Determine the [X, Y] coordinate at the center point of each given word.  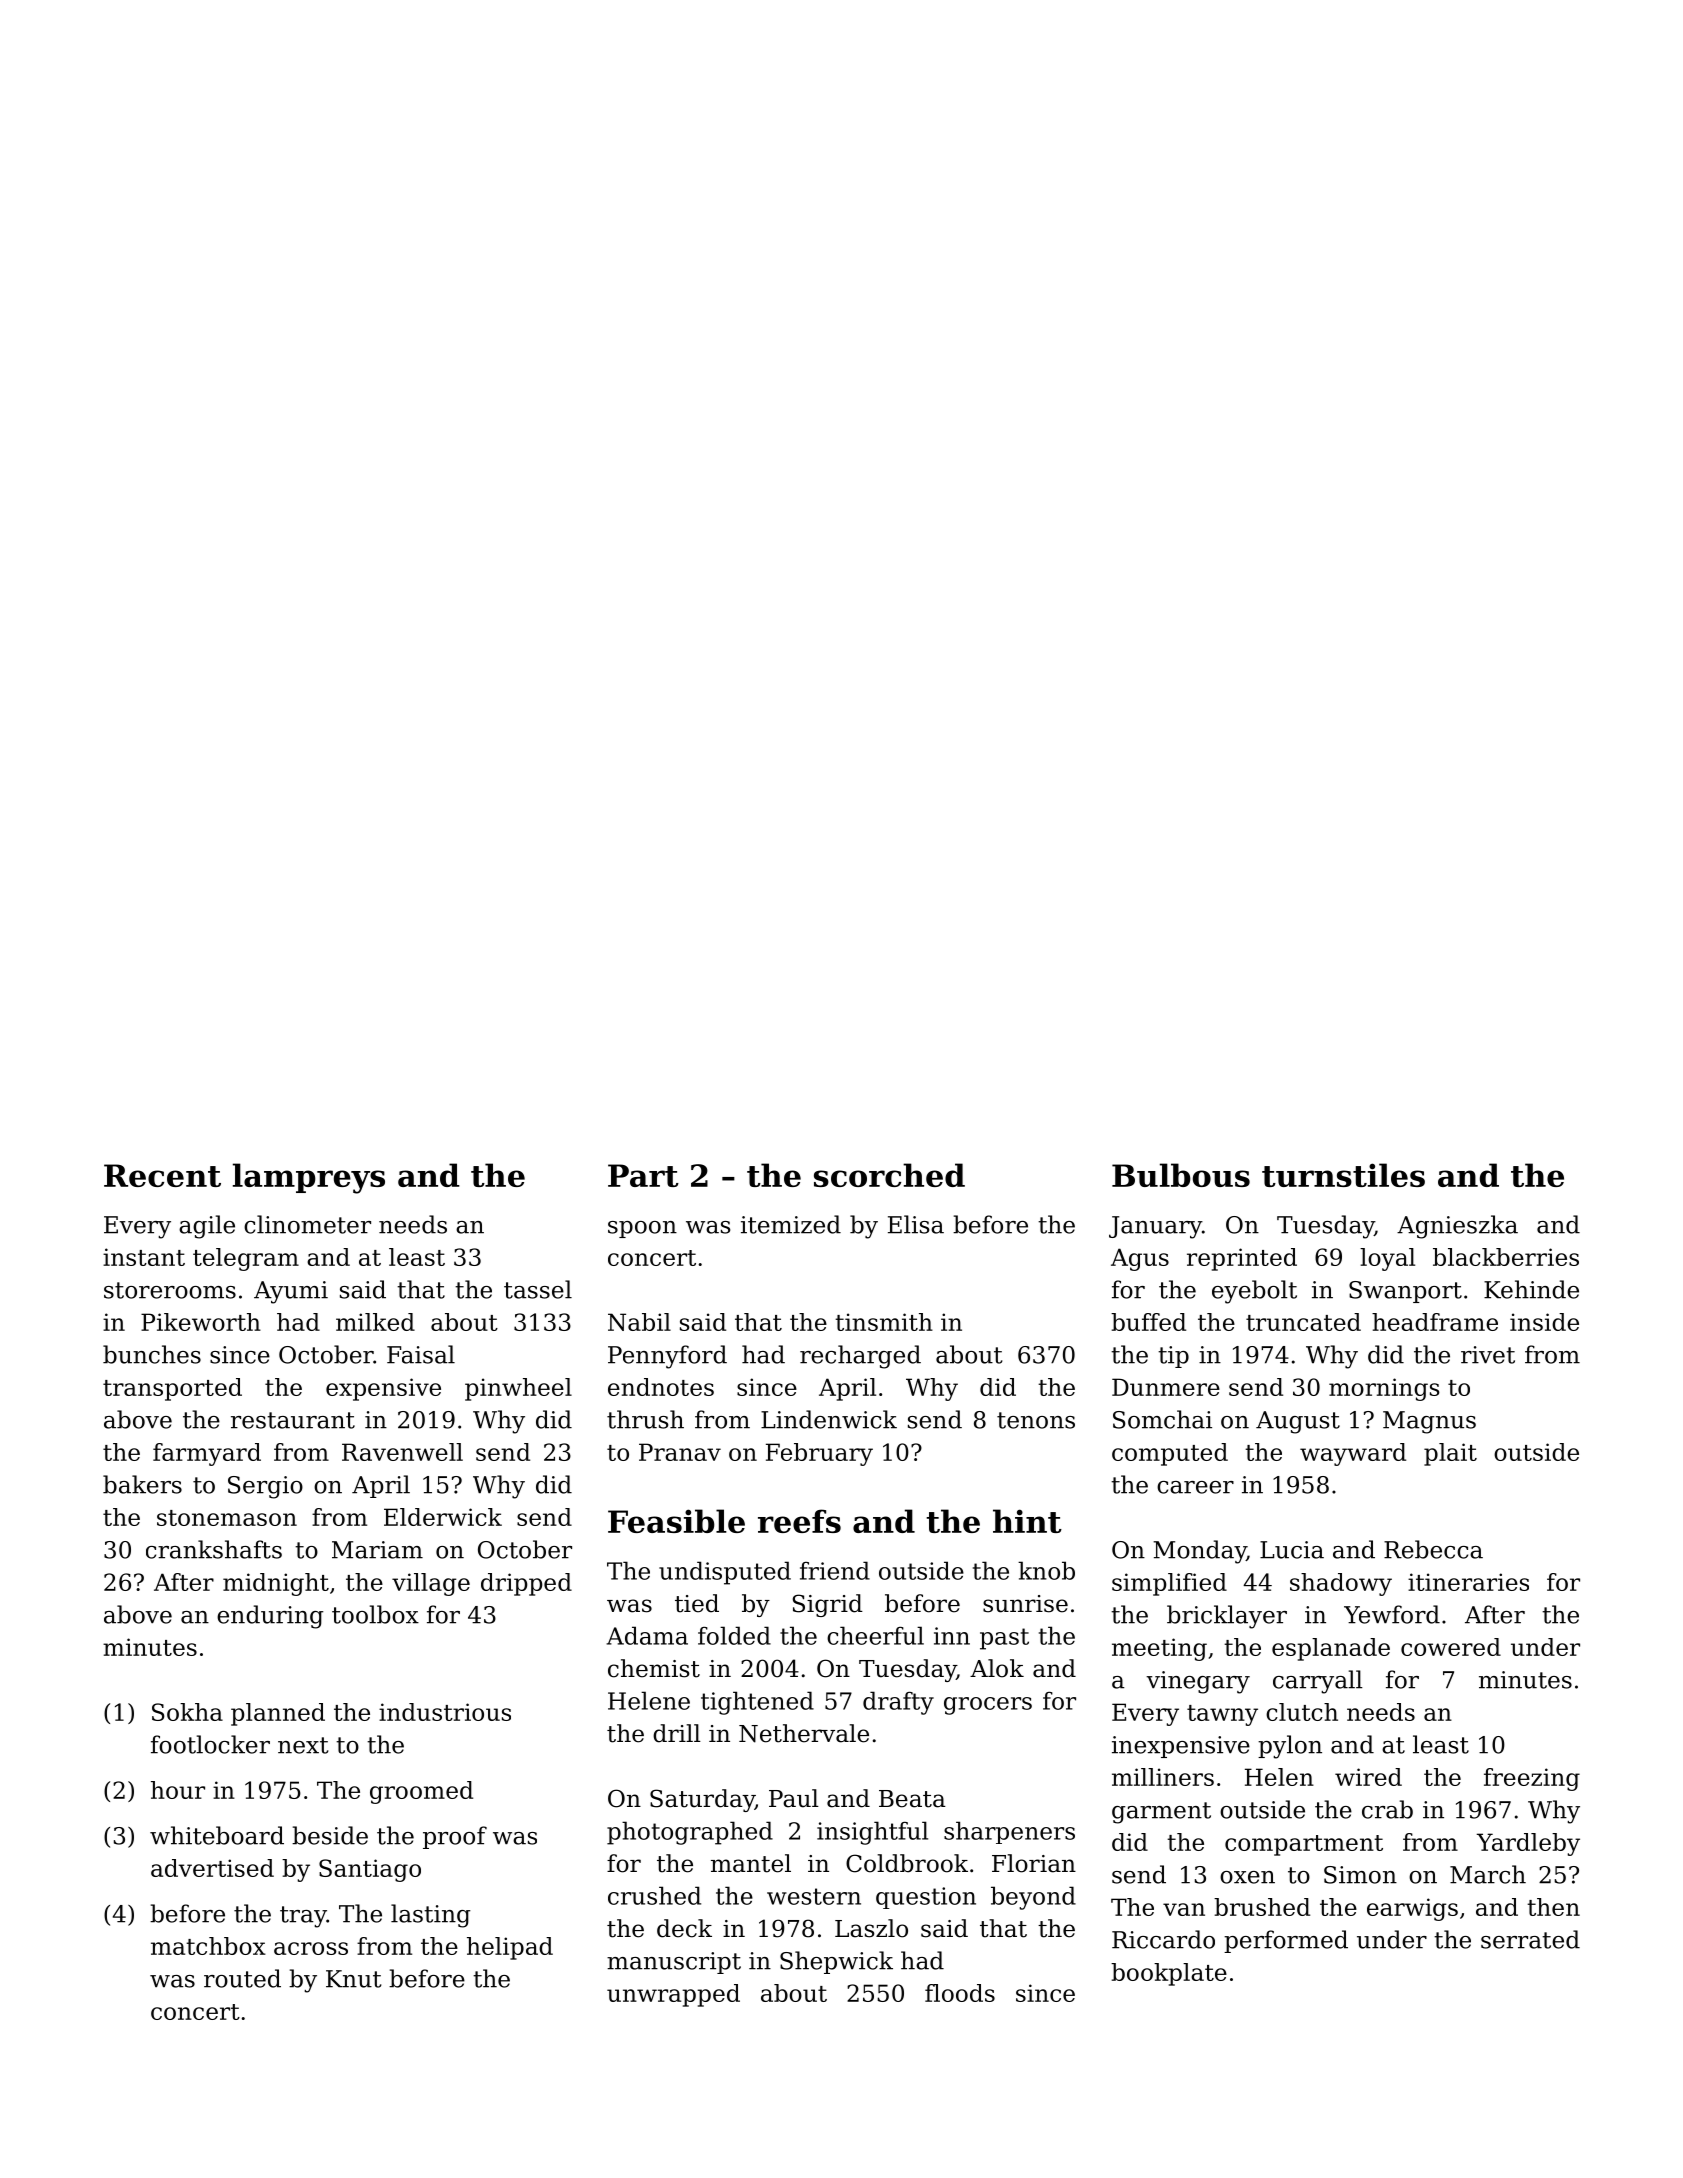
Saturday [702, 1800]
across [311, 1948]
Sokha [187, 1712]
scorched [889, 1175]
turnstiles [1343, 1175]
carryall [1318, 1682]
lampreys [309, 1178]
